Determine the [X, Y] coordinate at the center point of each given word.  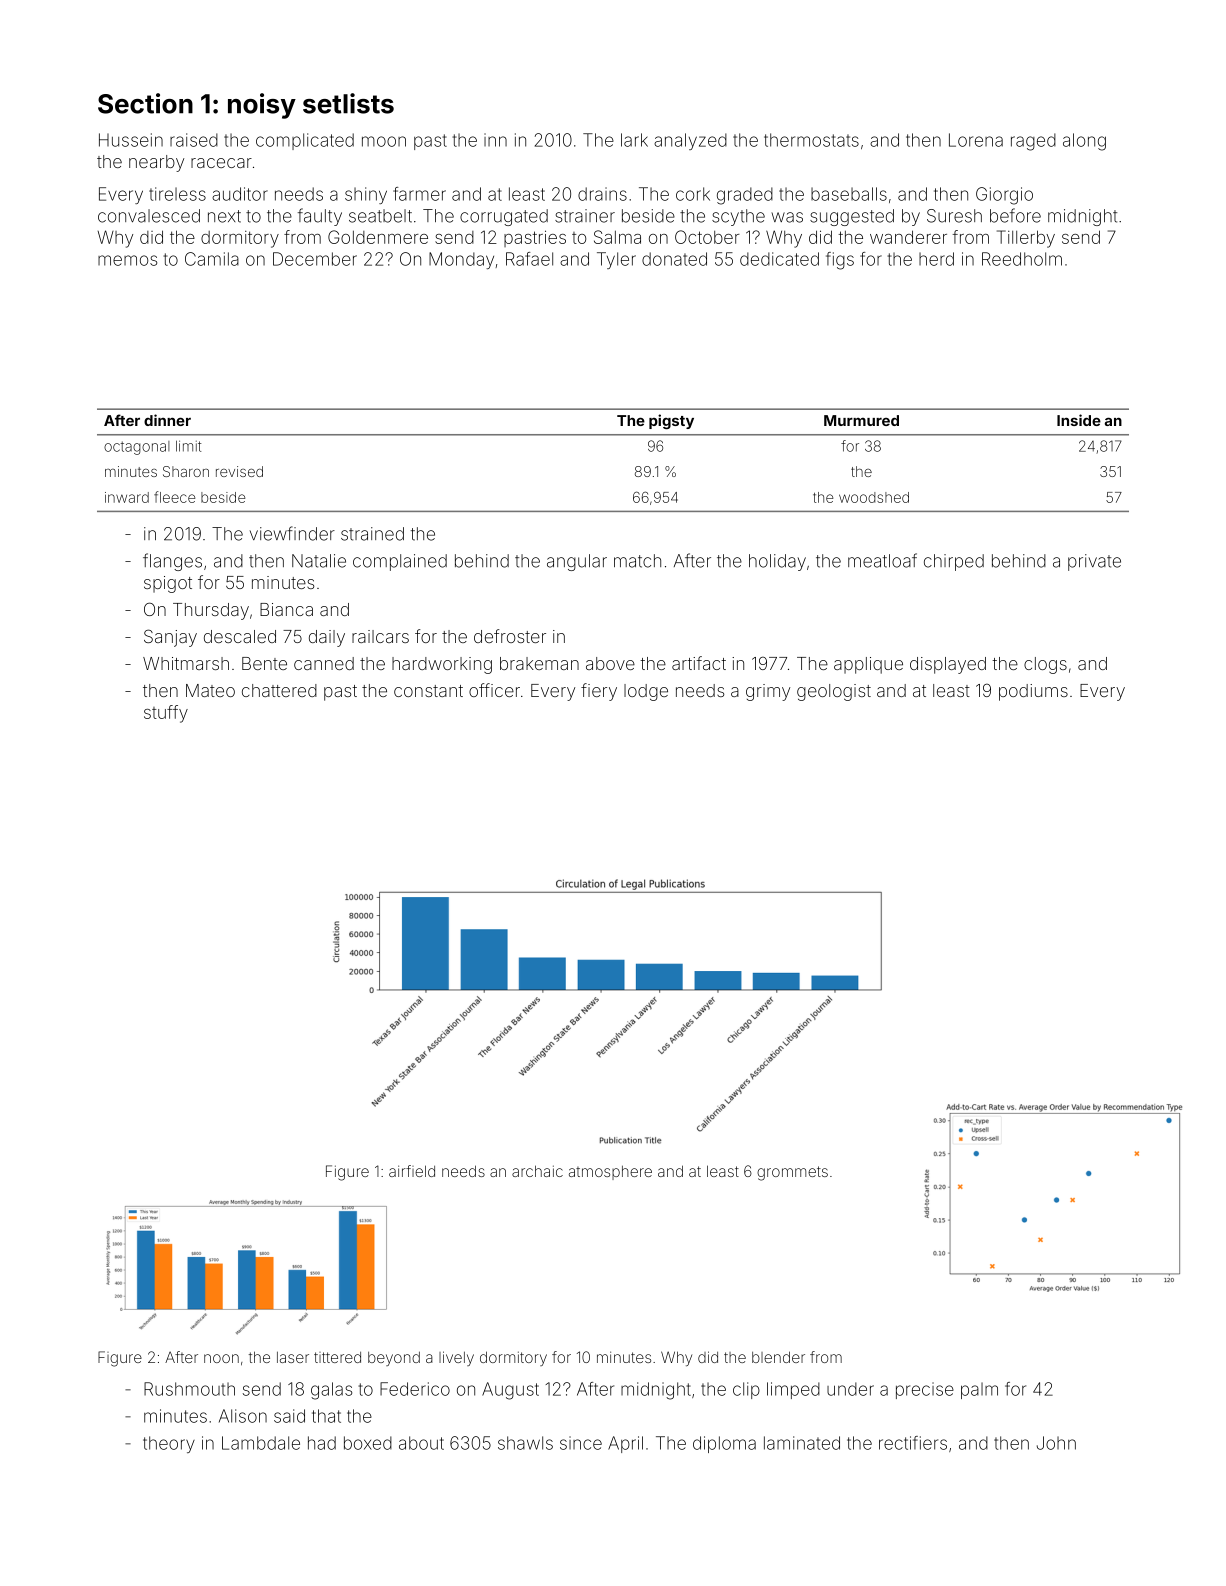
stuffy [166, 714]
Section [145, 103]
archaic [537, 1171]
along [1084, 142]
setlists [348, 103]
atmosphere [610, 1173]
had [322, 1443]
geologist [834, 692]
